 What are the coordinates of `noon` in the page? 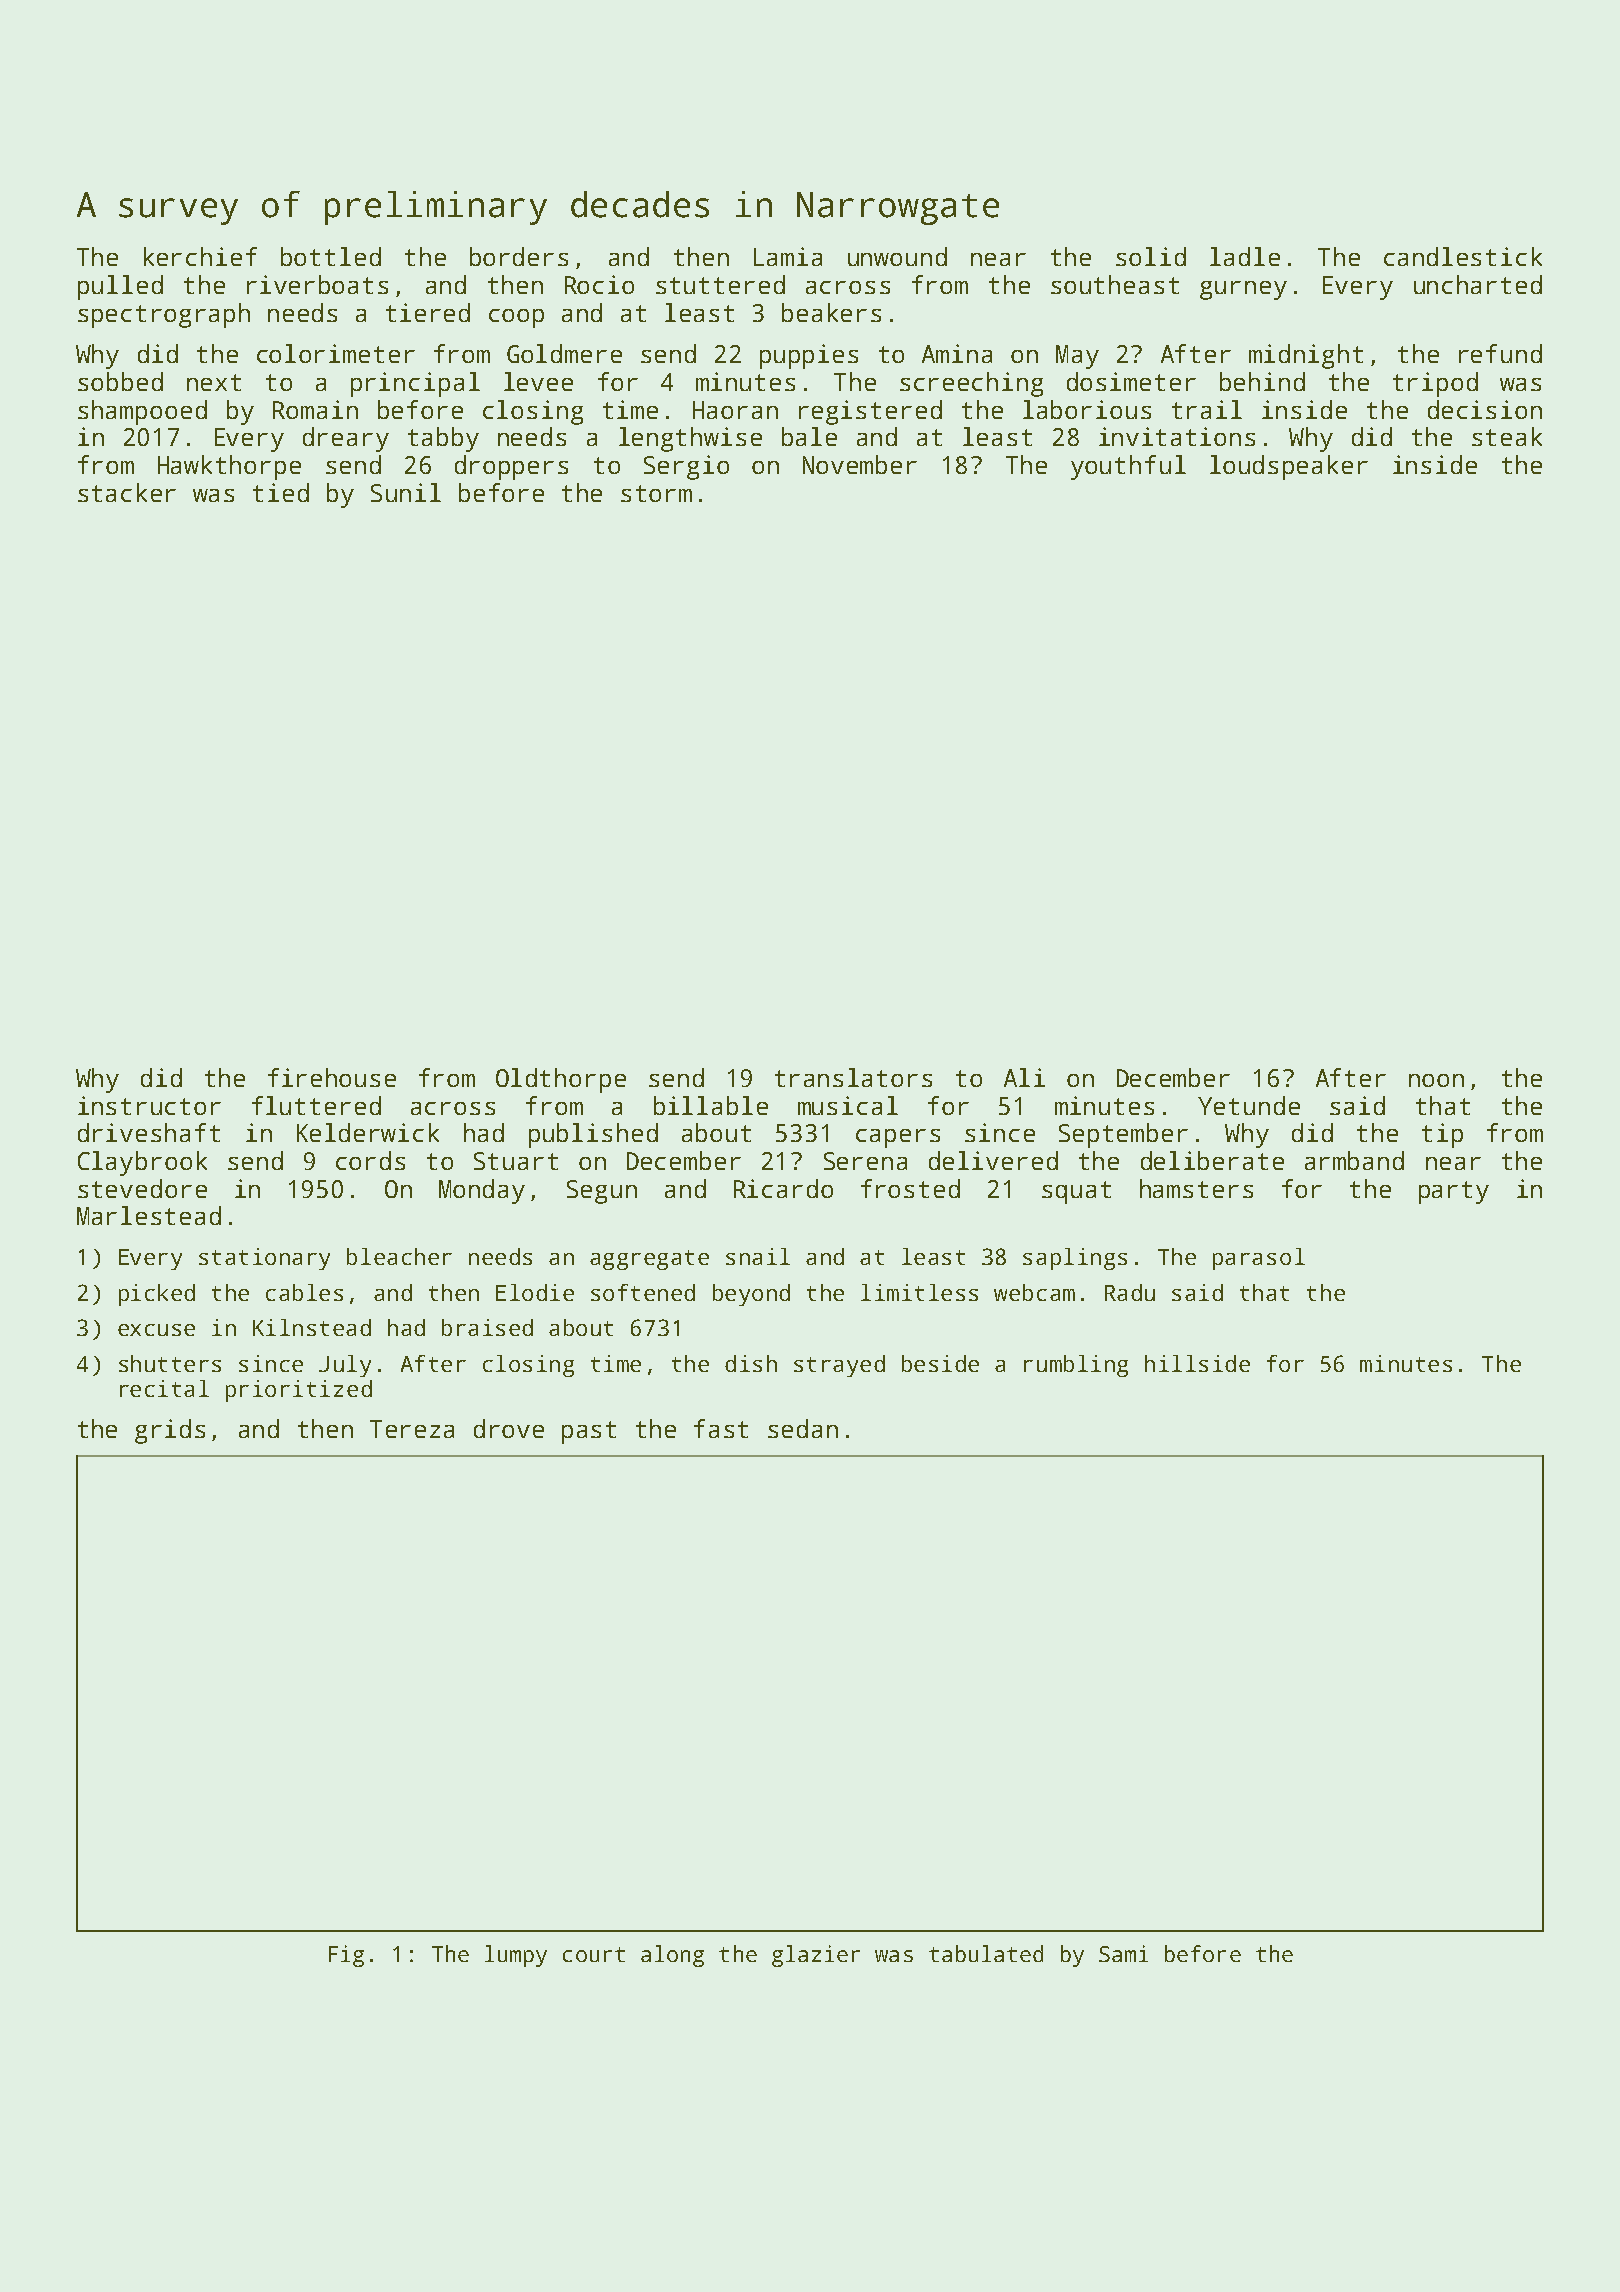 It's located at (1436, 1080).
